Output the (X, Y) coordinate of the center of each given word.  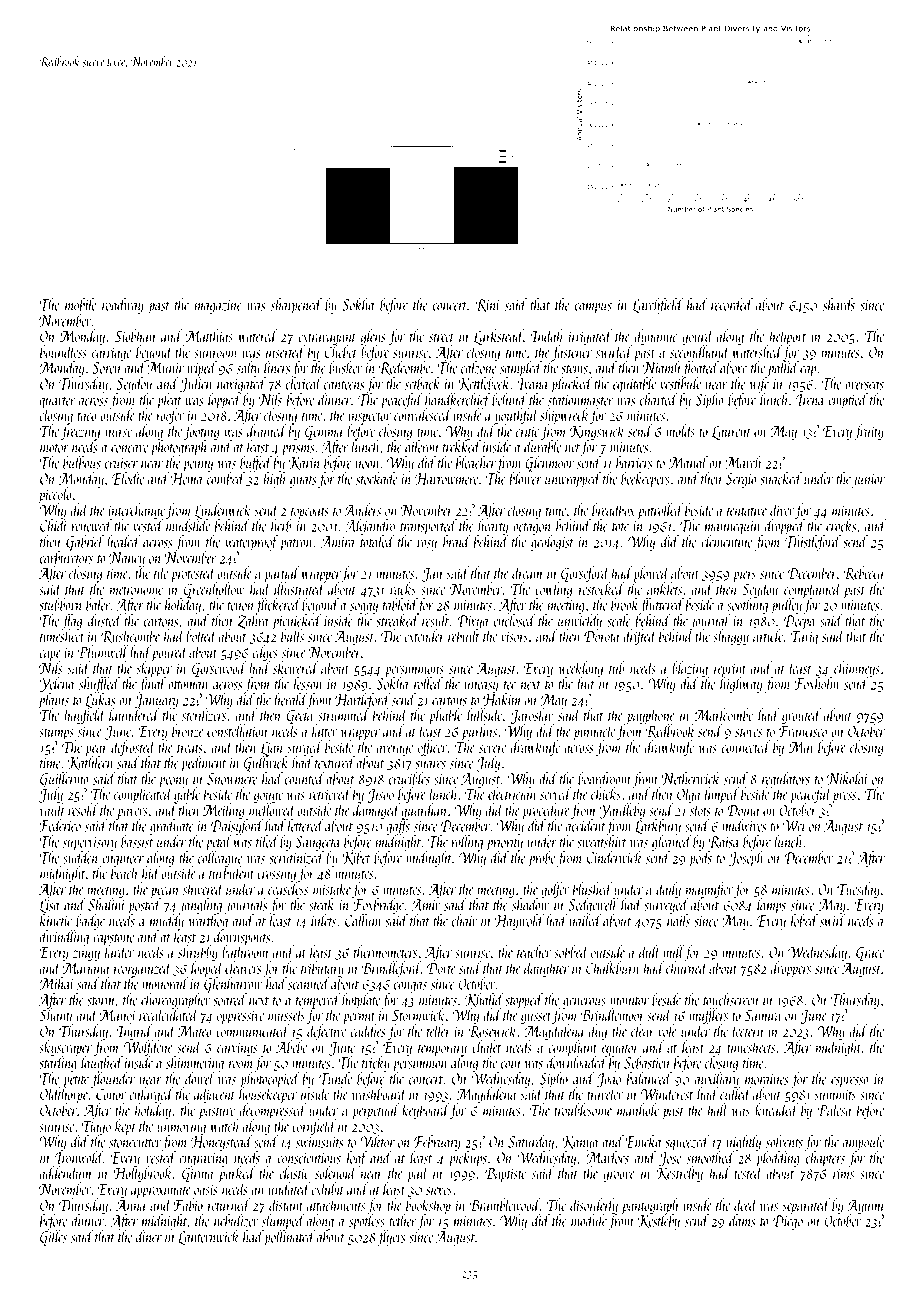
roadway (123, 306)
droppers (791, 969)
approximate (162, 1191)
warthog (208, 922)
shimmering (195, 1064)
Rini (487, 305)
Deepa (799, 622)
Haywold (519, 922)
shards (839, 304)
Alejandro (370, 527)
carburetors (66, 557)
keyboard (426, 1111)
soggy (364, 608)
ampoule (863, 1143)
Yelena (57, 684)
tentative (747, 510)
